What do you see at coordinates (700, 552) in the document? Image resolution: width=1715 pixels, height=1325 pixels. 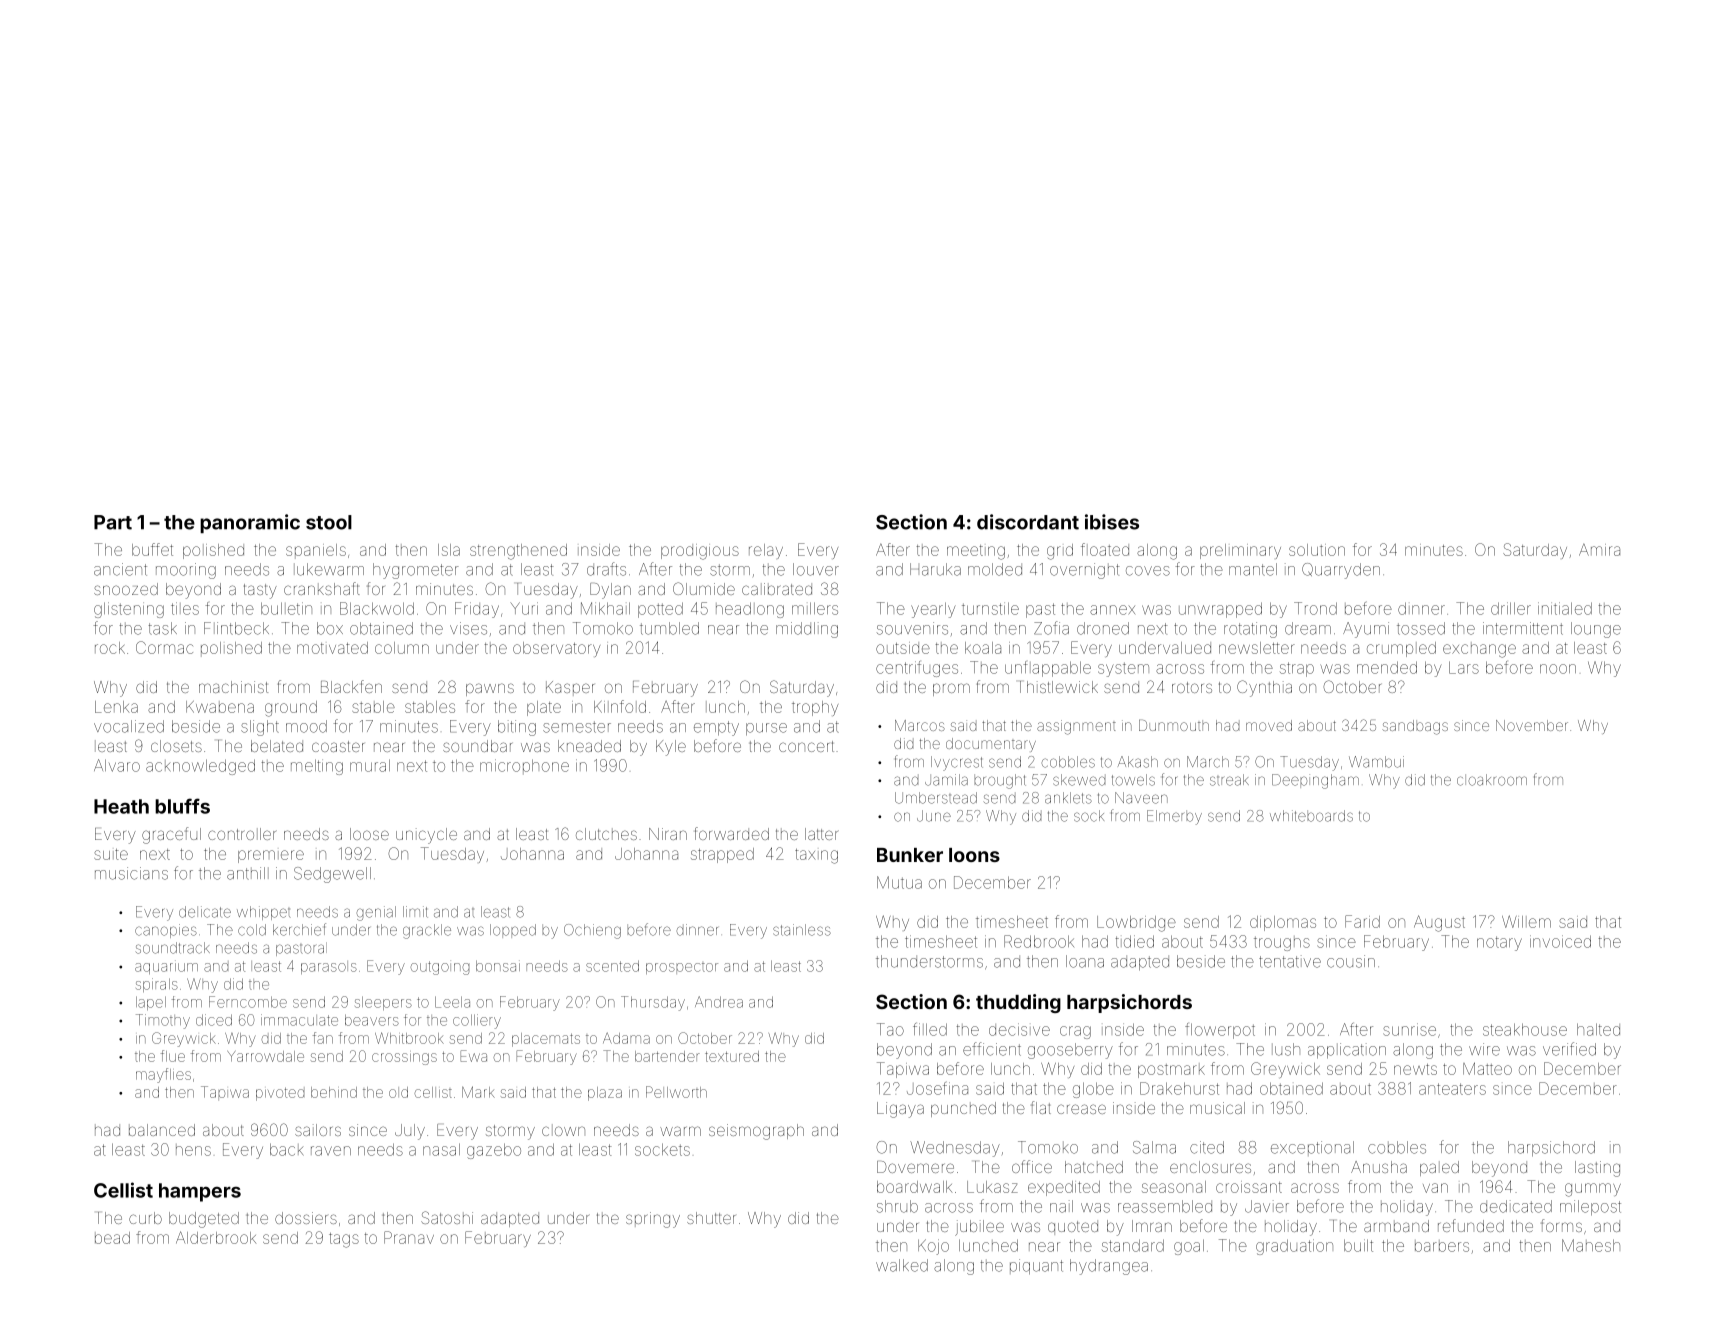 I see `prodigious` at bounding box center [700, 552].
